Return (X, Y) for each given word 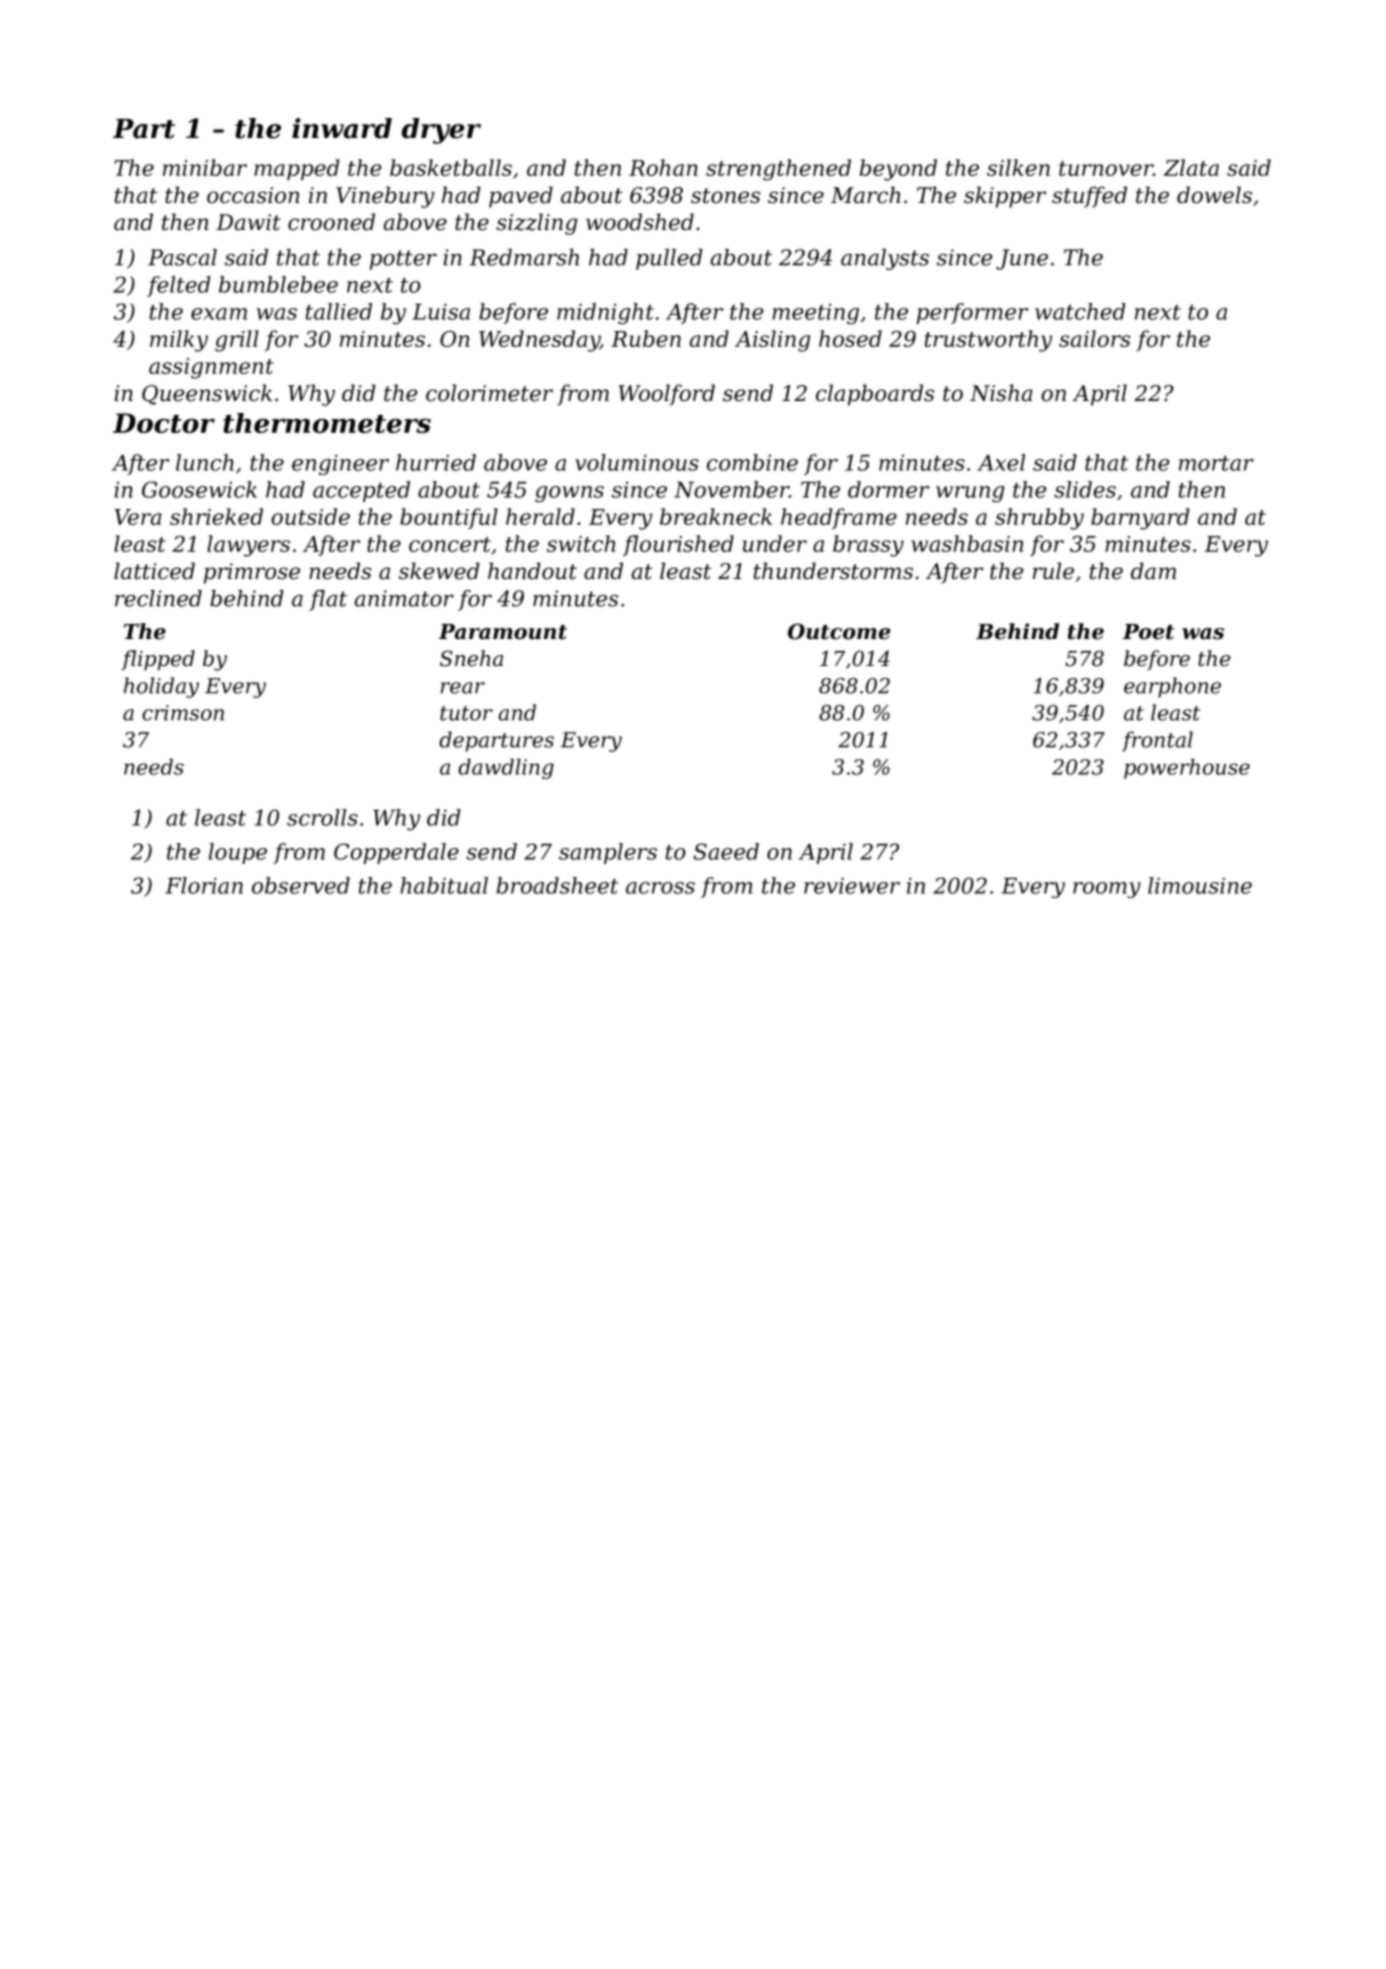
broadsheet (557, 885)
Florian (204, 885)
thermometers (327, 423)
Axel (1001, 462)
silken (1018, 167)
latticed (154, 571)
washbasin (967, 543)
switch (581, 543)
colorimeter (489, 393)
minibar (205, 167)
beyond (898, 170)
